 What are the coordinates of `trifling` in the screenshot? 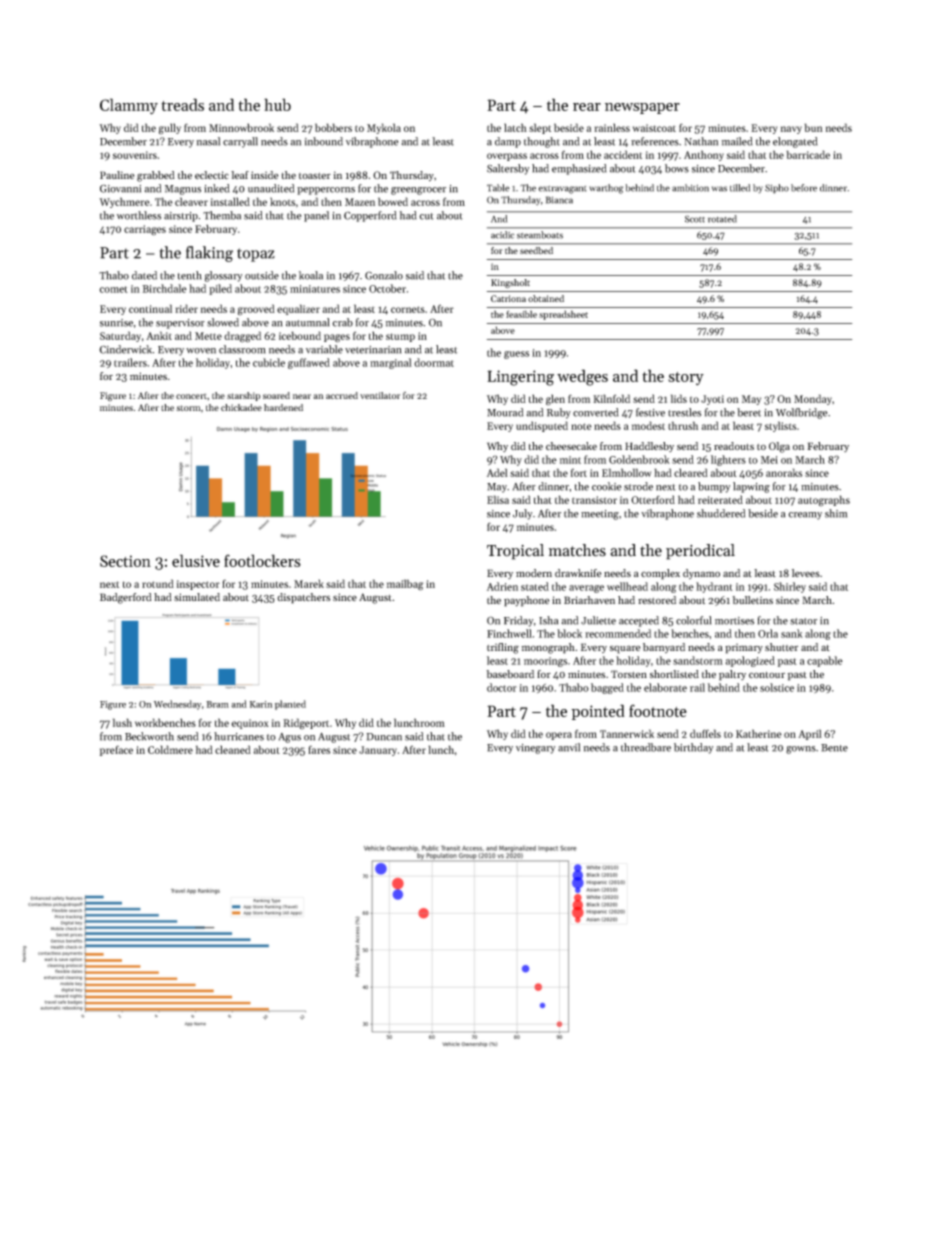 It's located at (503, 648).
